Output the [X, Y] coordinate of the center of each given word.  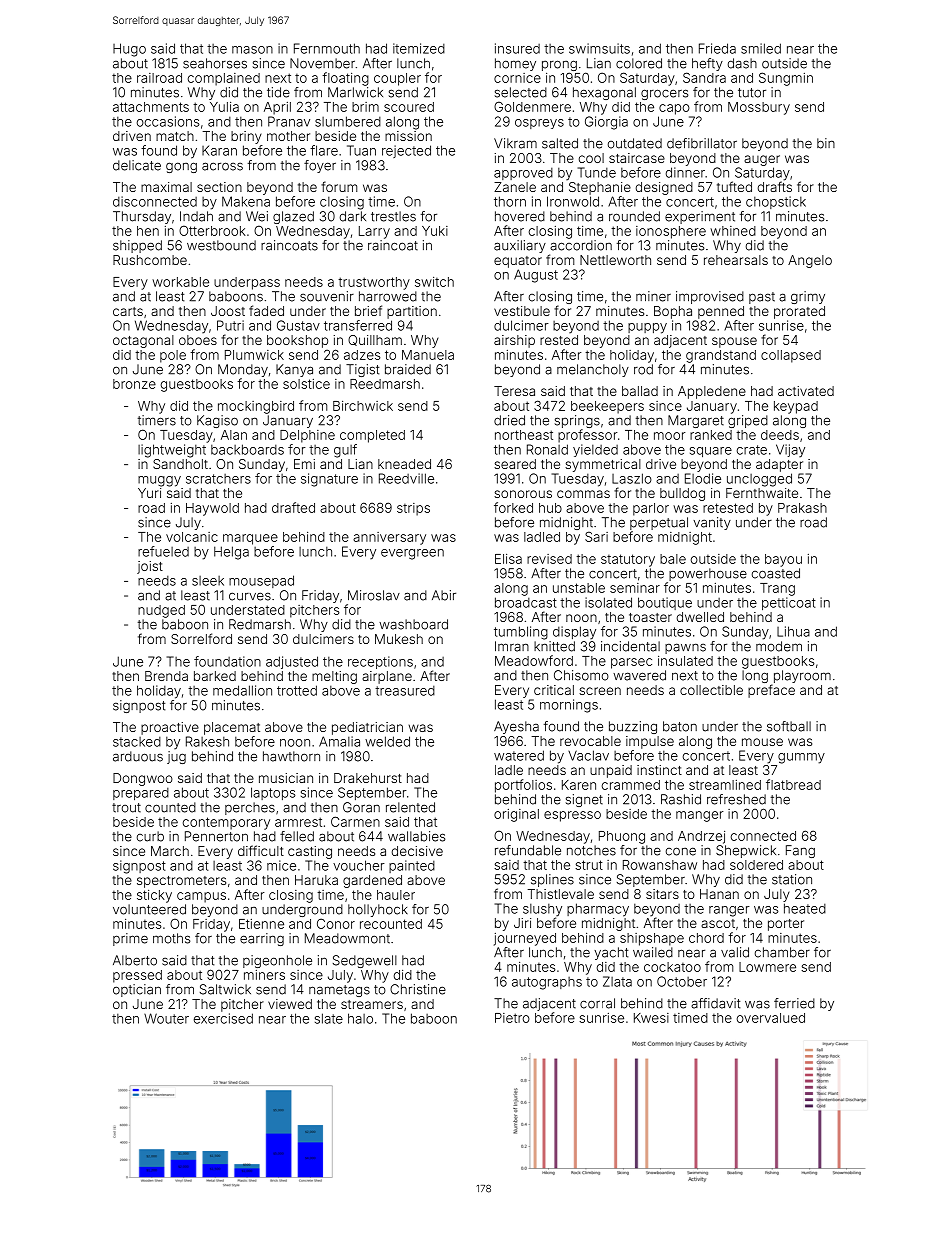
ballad [640, 391]
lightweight [172, 451]
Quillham [375, 340]
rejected [406, 151]
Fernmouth [327, 48]
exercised [223, 1018]
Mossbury [759, 108]
